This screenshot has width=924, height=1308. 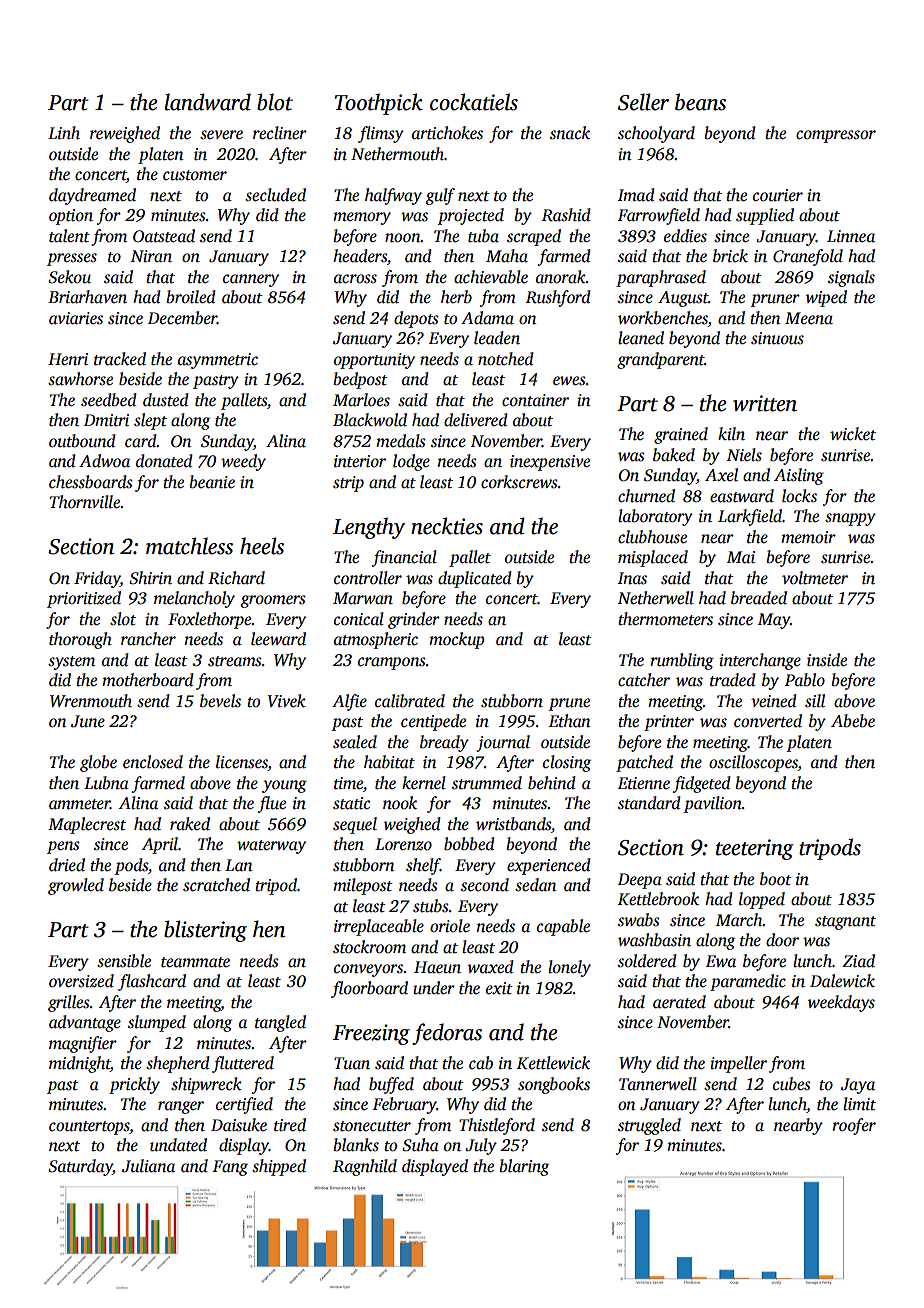 I want to click on prickly, so click(x=134, y=1085).
